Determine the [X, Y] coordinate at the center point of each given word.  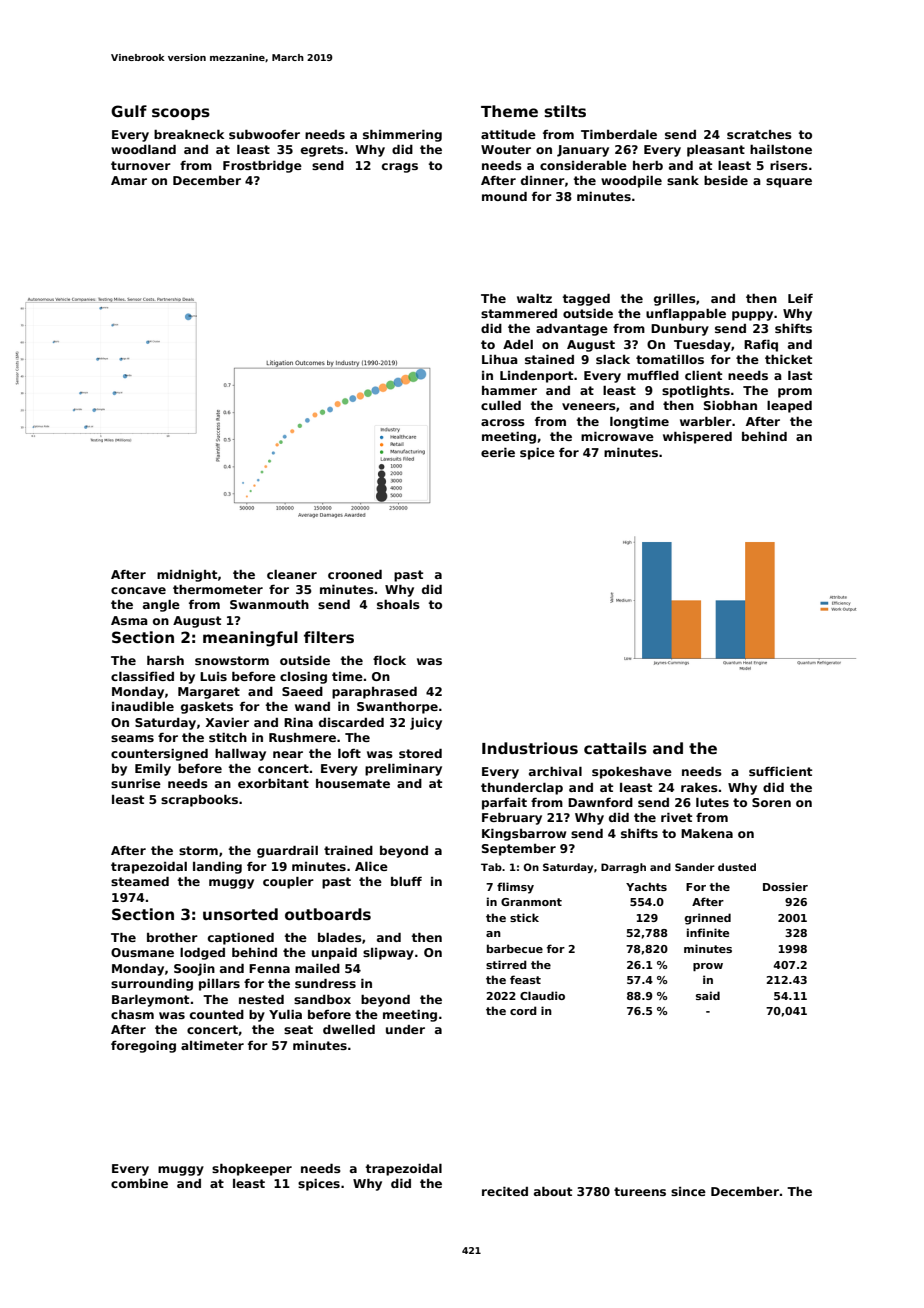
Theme [509, 111]
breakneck [189, 134]
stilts [565, 111]
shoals [398, 604]
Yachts [646, 886]
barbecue [515, 948]
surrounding [152, 985]
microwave [617, 436]
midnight [187, 576]
